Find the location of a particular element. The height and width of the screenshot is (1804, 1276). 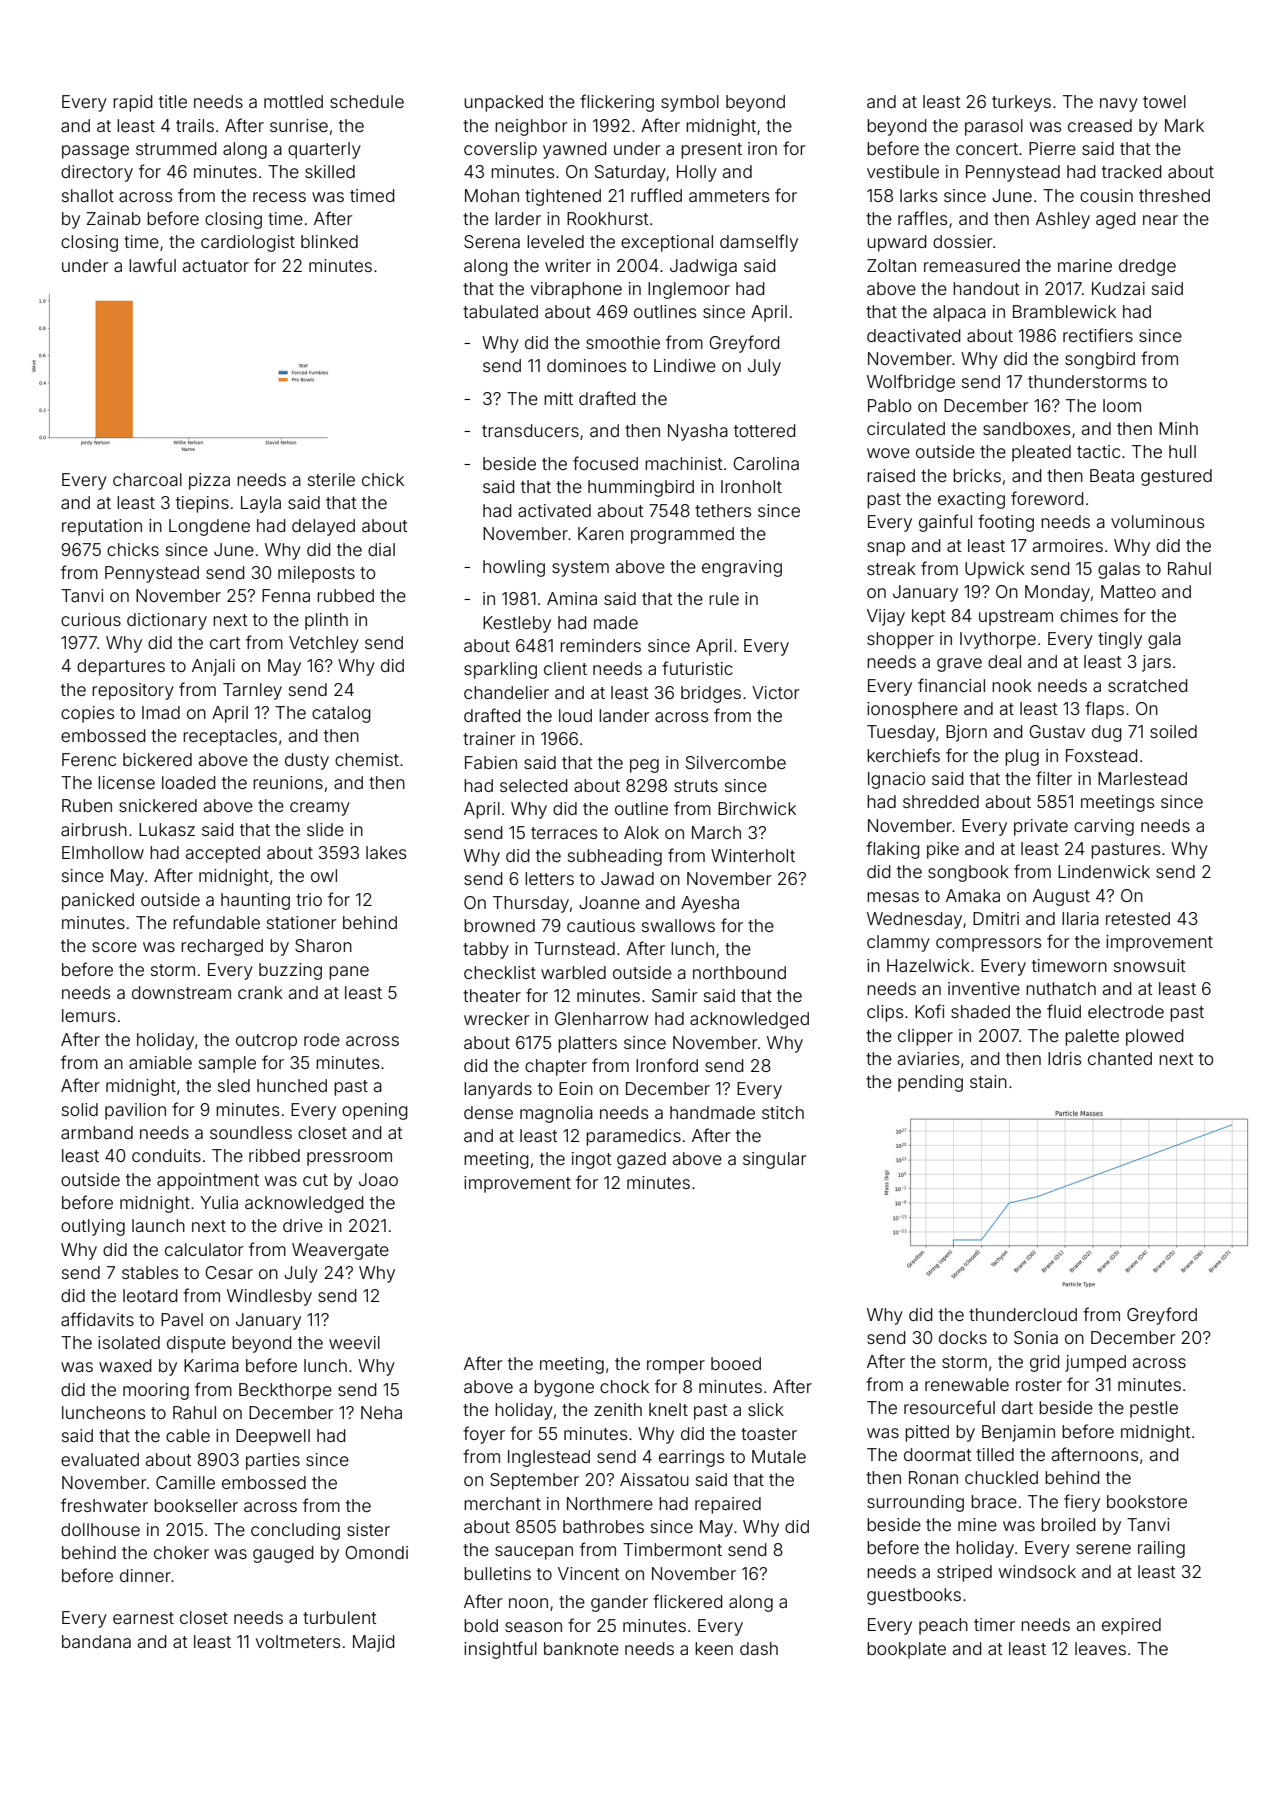

plug is located at coordinates (1022, 757).
